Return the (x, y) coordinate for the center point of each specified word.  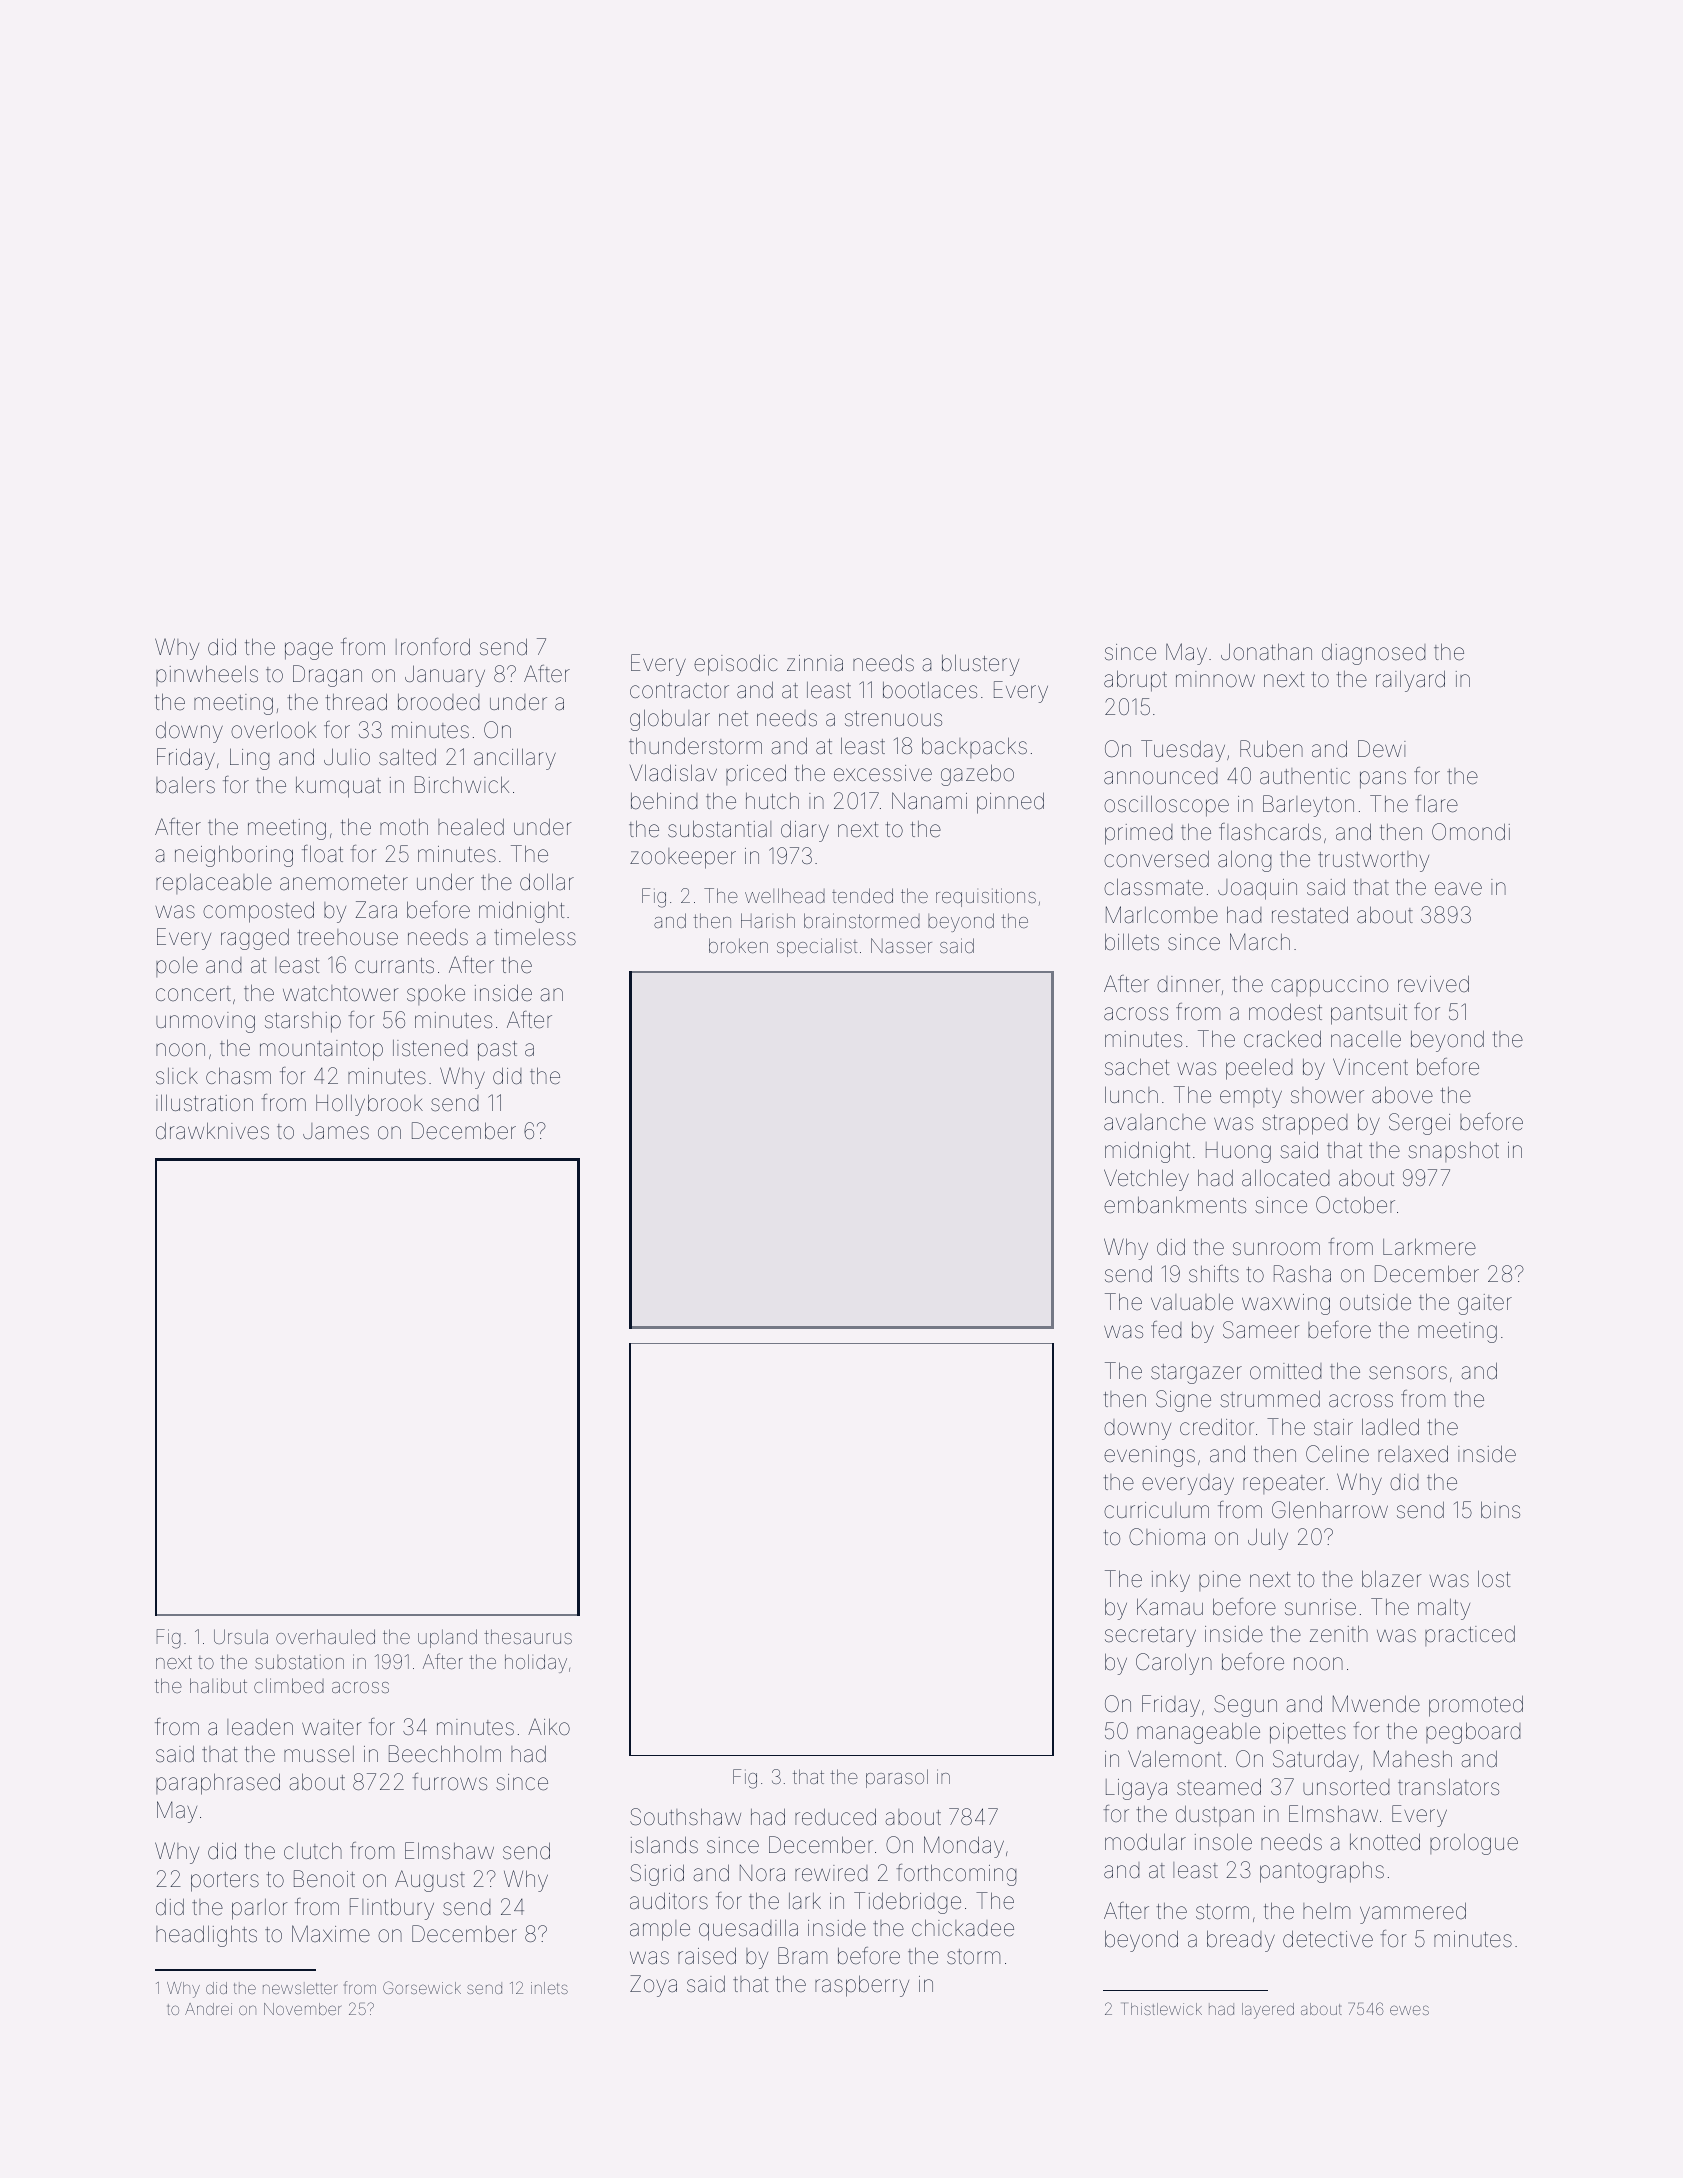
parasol (897, 1778)
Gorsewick (422, 1987)
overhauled (325, 1636)
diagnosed (1373, 654)
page (309, 651)
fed (1166, 1330)
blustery (980, 665)
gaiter (1485, 1304)
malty (1444, 1609)
